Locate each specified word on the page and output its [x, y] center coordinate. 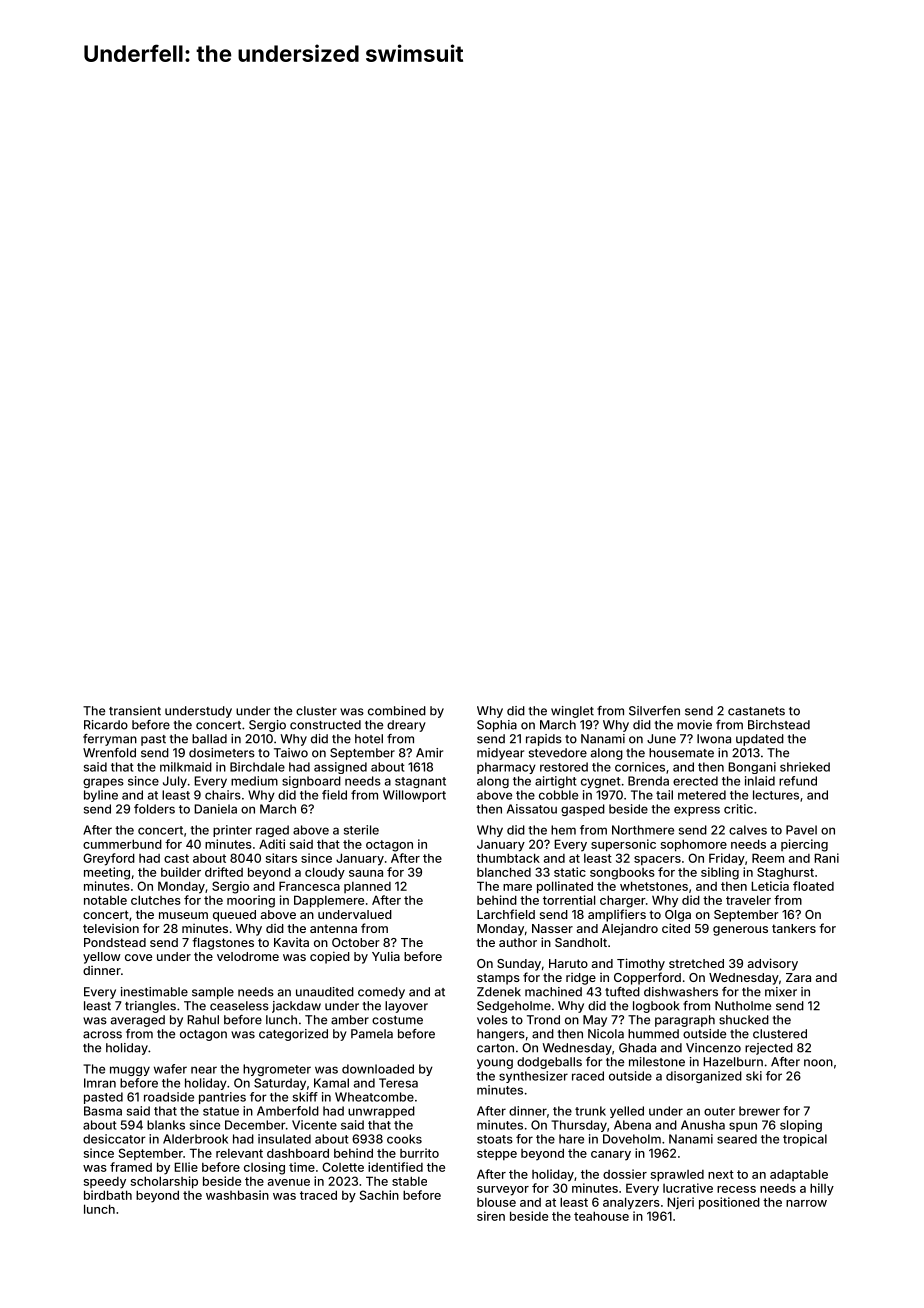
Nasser [552, 928]
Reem [768, 858]
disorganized [704, 1077]
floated [813, 886]
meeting [107, 873]
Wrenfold [109, 753]
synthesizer [533, 1077]
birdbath [108, 1195]
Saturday [280, 1084]
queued [234, 916]
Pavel [801, 830]
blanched [504, 872]
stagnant [420, 782]
